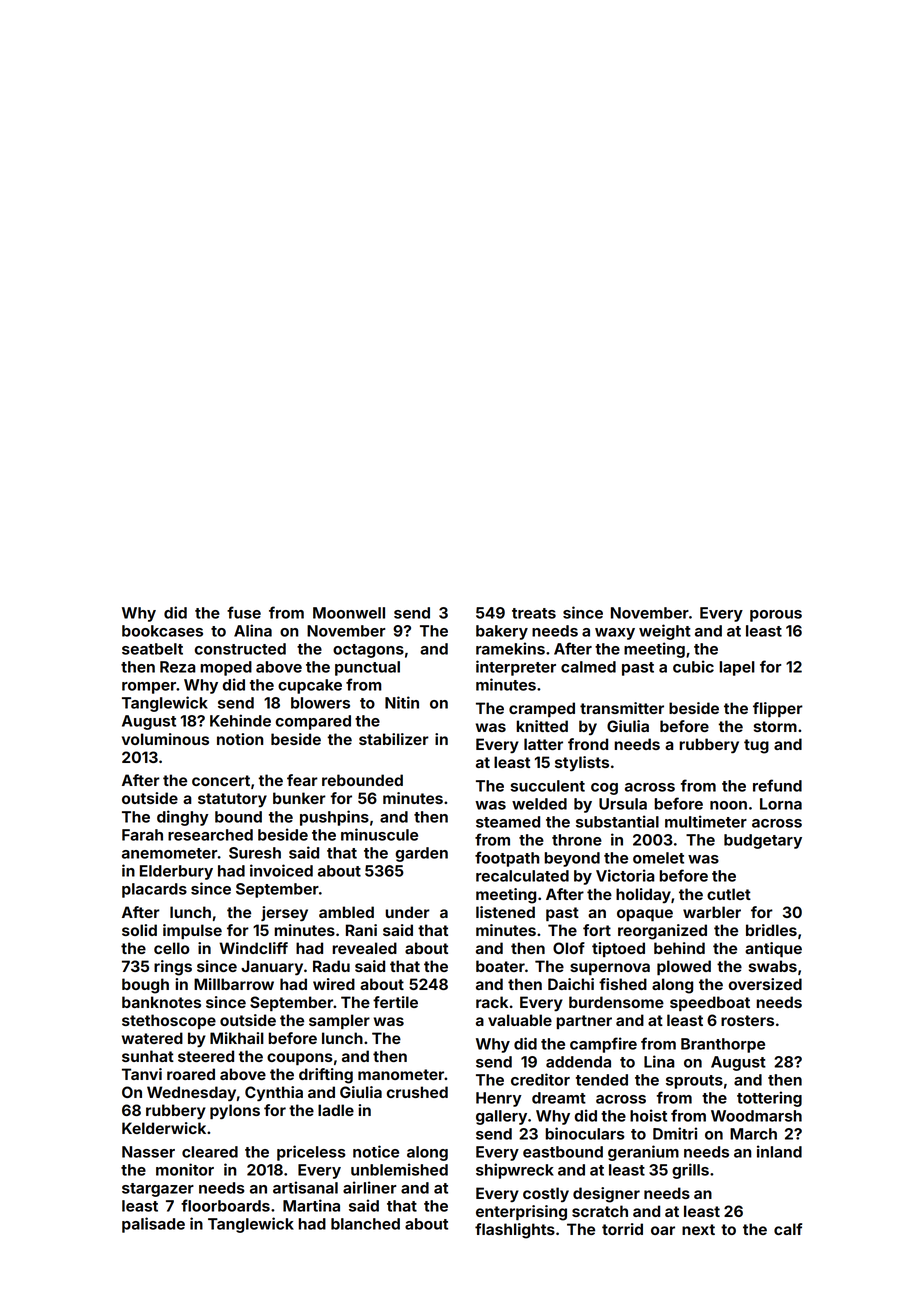  I want to click on weight, so click(665, 632).
